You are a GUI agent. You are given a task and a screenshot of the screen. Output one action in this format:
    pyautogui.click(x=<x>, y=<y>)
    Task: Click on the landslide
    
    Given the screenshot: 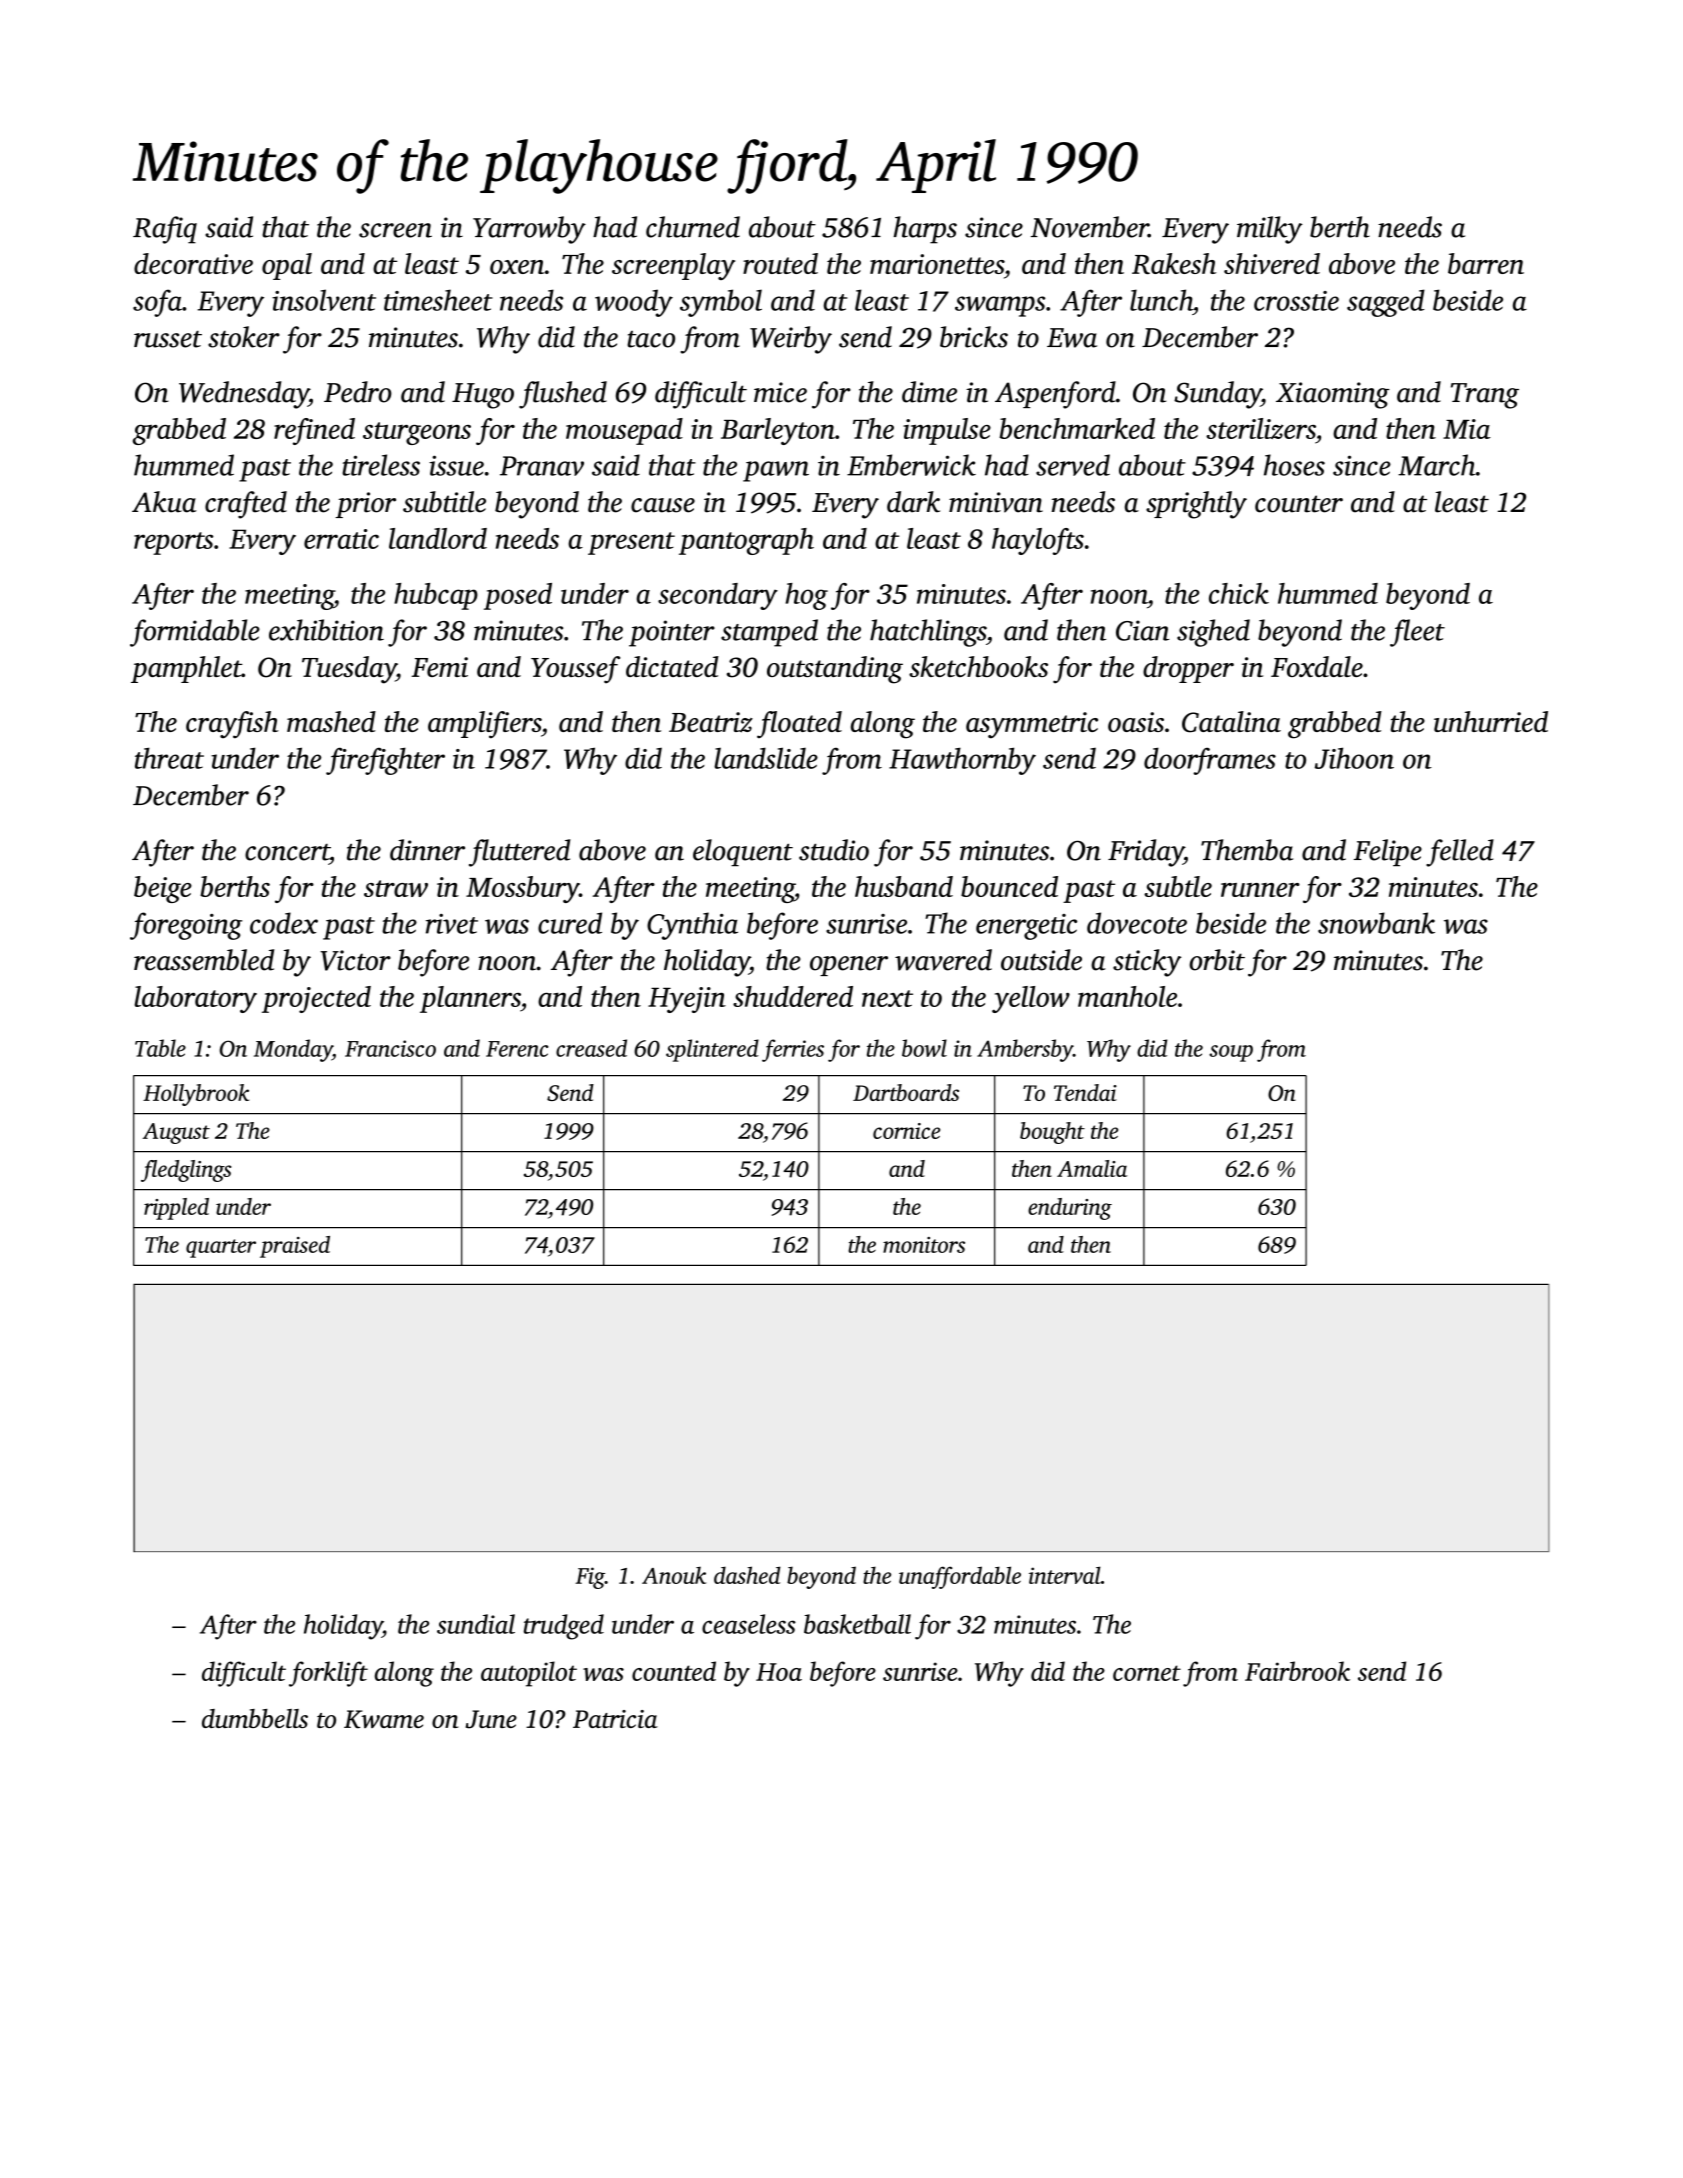 What is the action you would take?
    pyautogui.click(x=766, y=758)
